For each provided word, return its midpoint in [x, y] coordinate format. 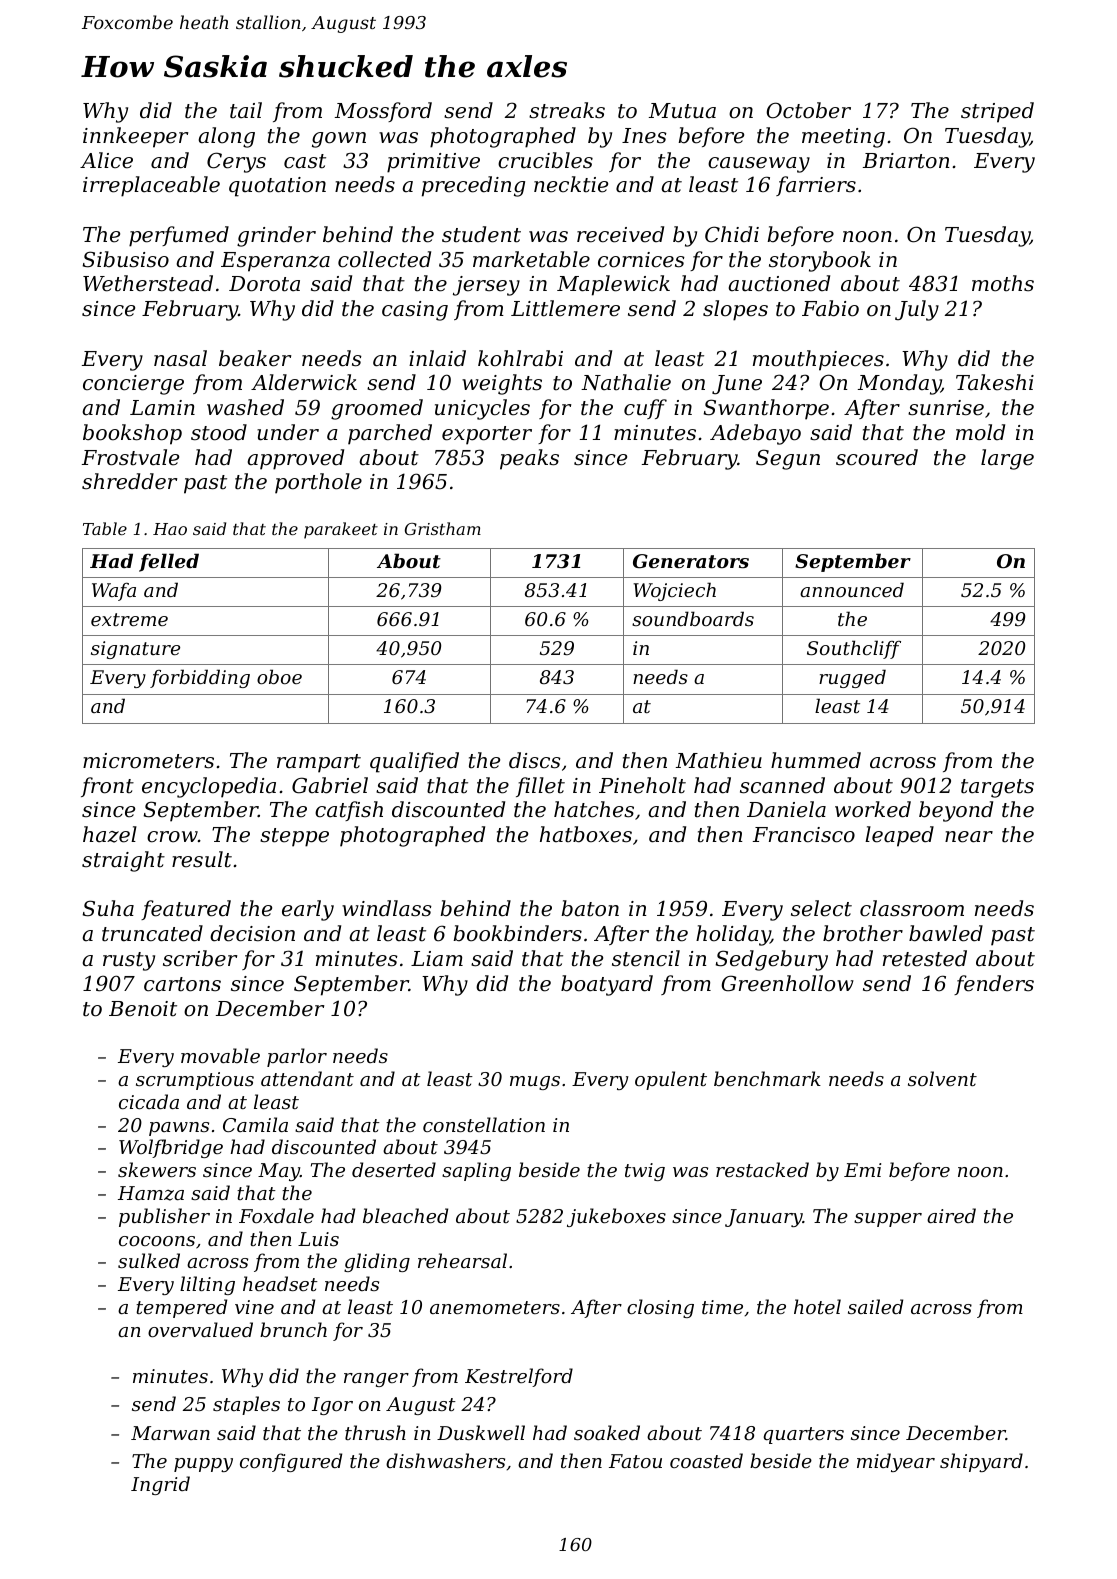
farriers [816, 186]
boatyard [607, 985]
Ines [644, 136]
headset [280, 1283]
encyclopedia [209, 787]
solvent [942, 1078]
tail [246, 110]
